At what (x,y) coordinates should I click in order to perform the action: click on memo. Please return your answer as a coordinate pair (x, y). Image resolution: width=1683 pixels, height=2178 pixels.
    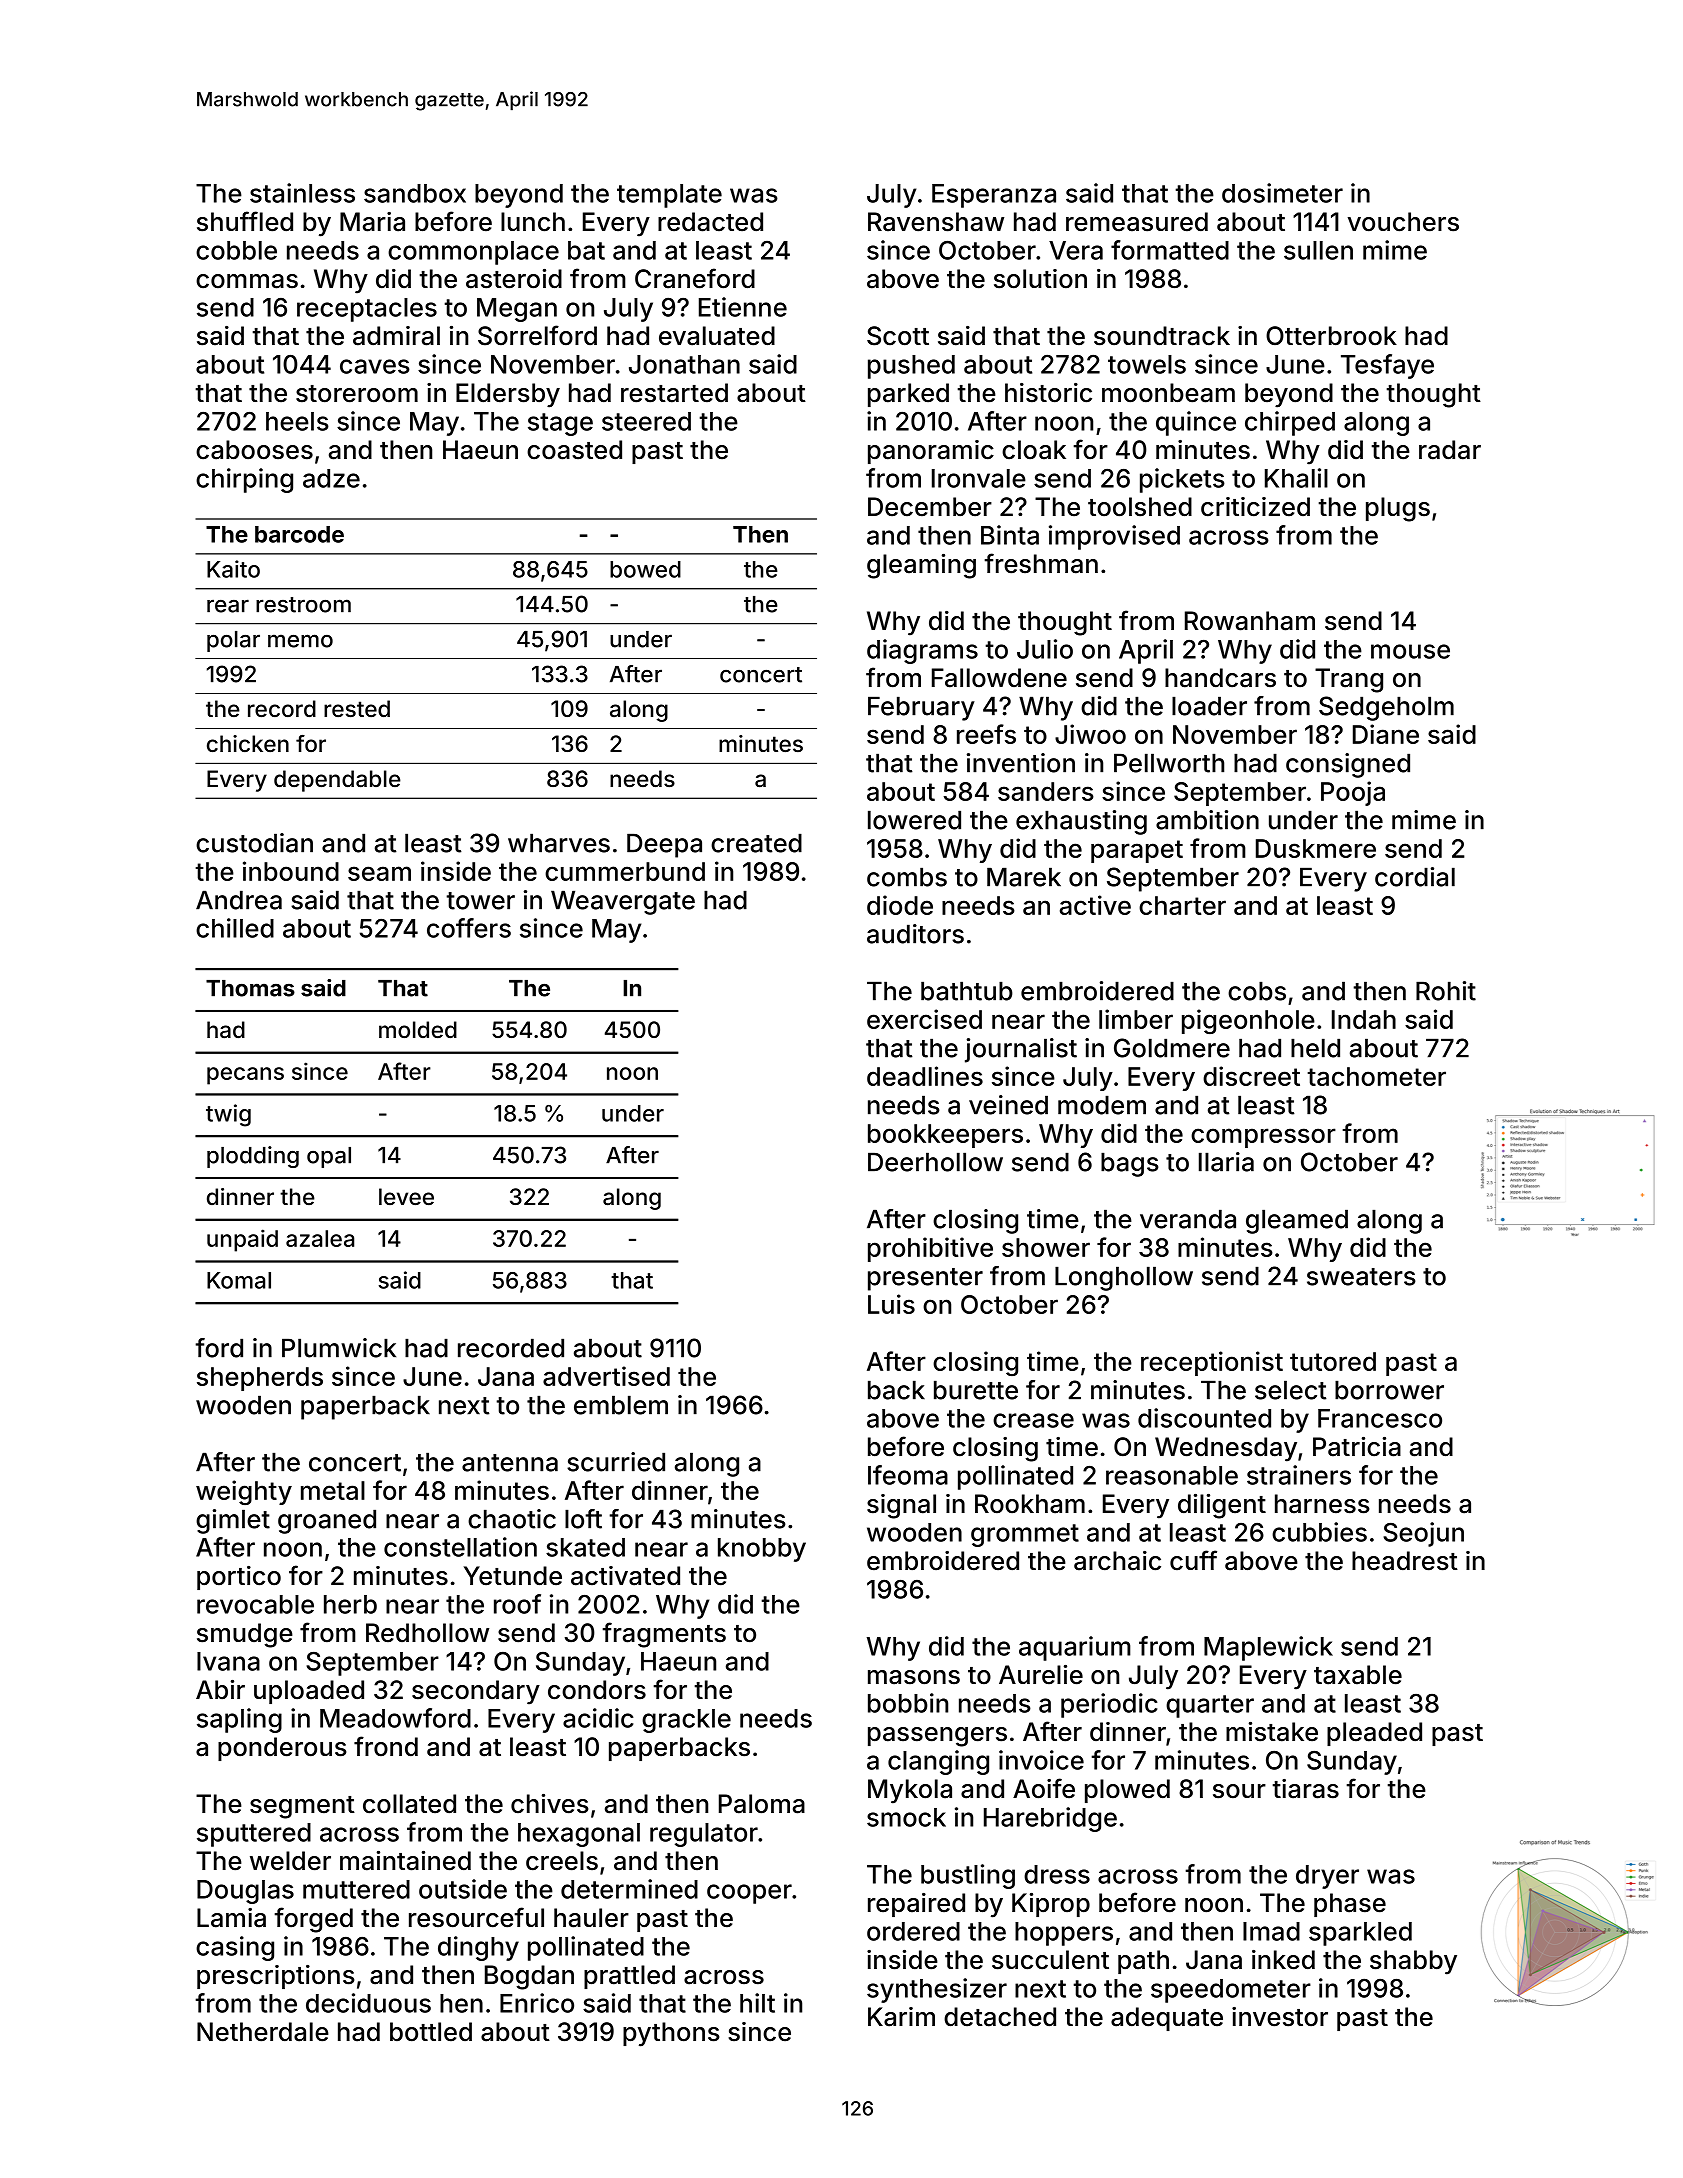
    Looking at the image, I should click on (300, 641).
